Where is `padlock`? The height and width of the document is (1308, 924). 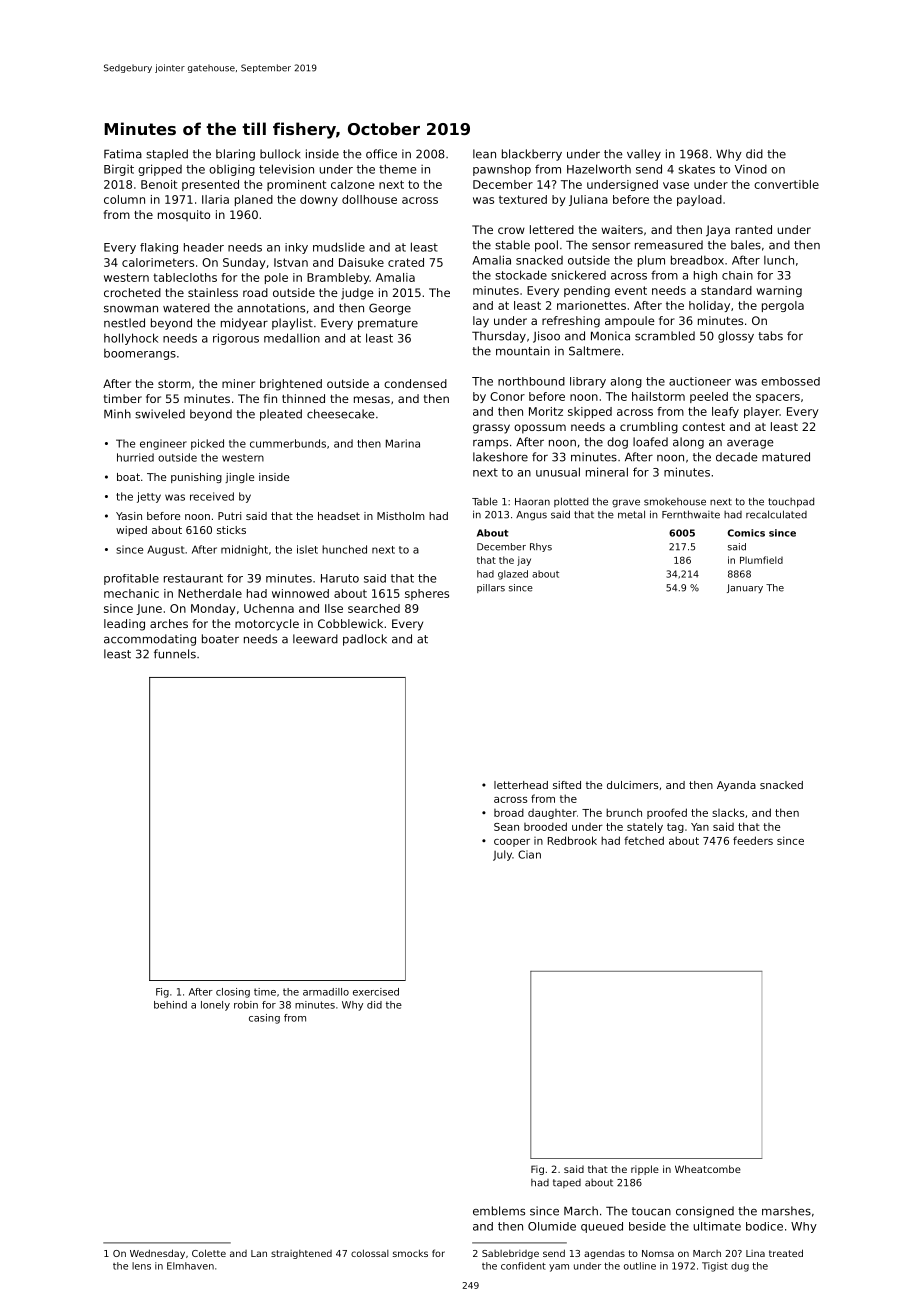
padlock is located at coordinates (365, 640).
